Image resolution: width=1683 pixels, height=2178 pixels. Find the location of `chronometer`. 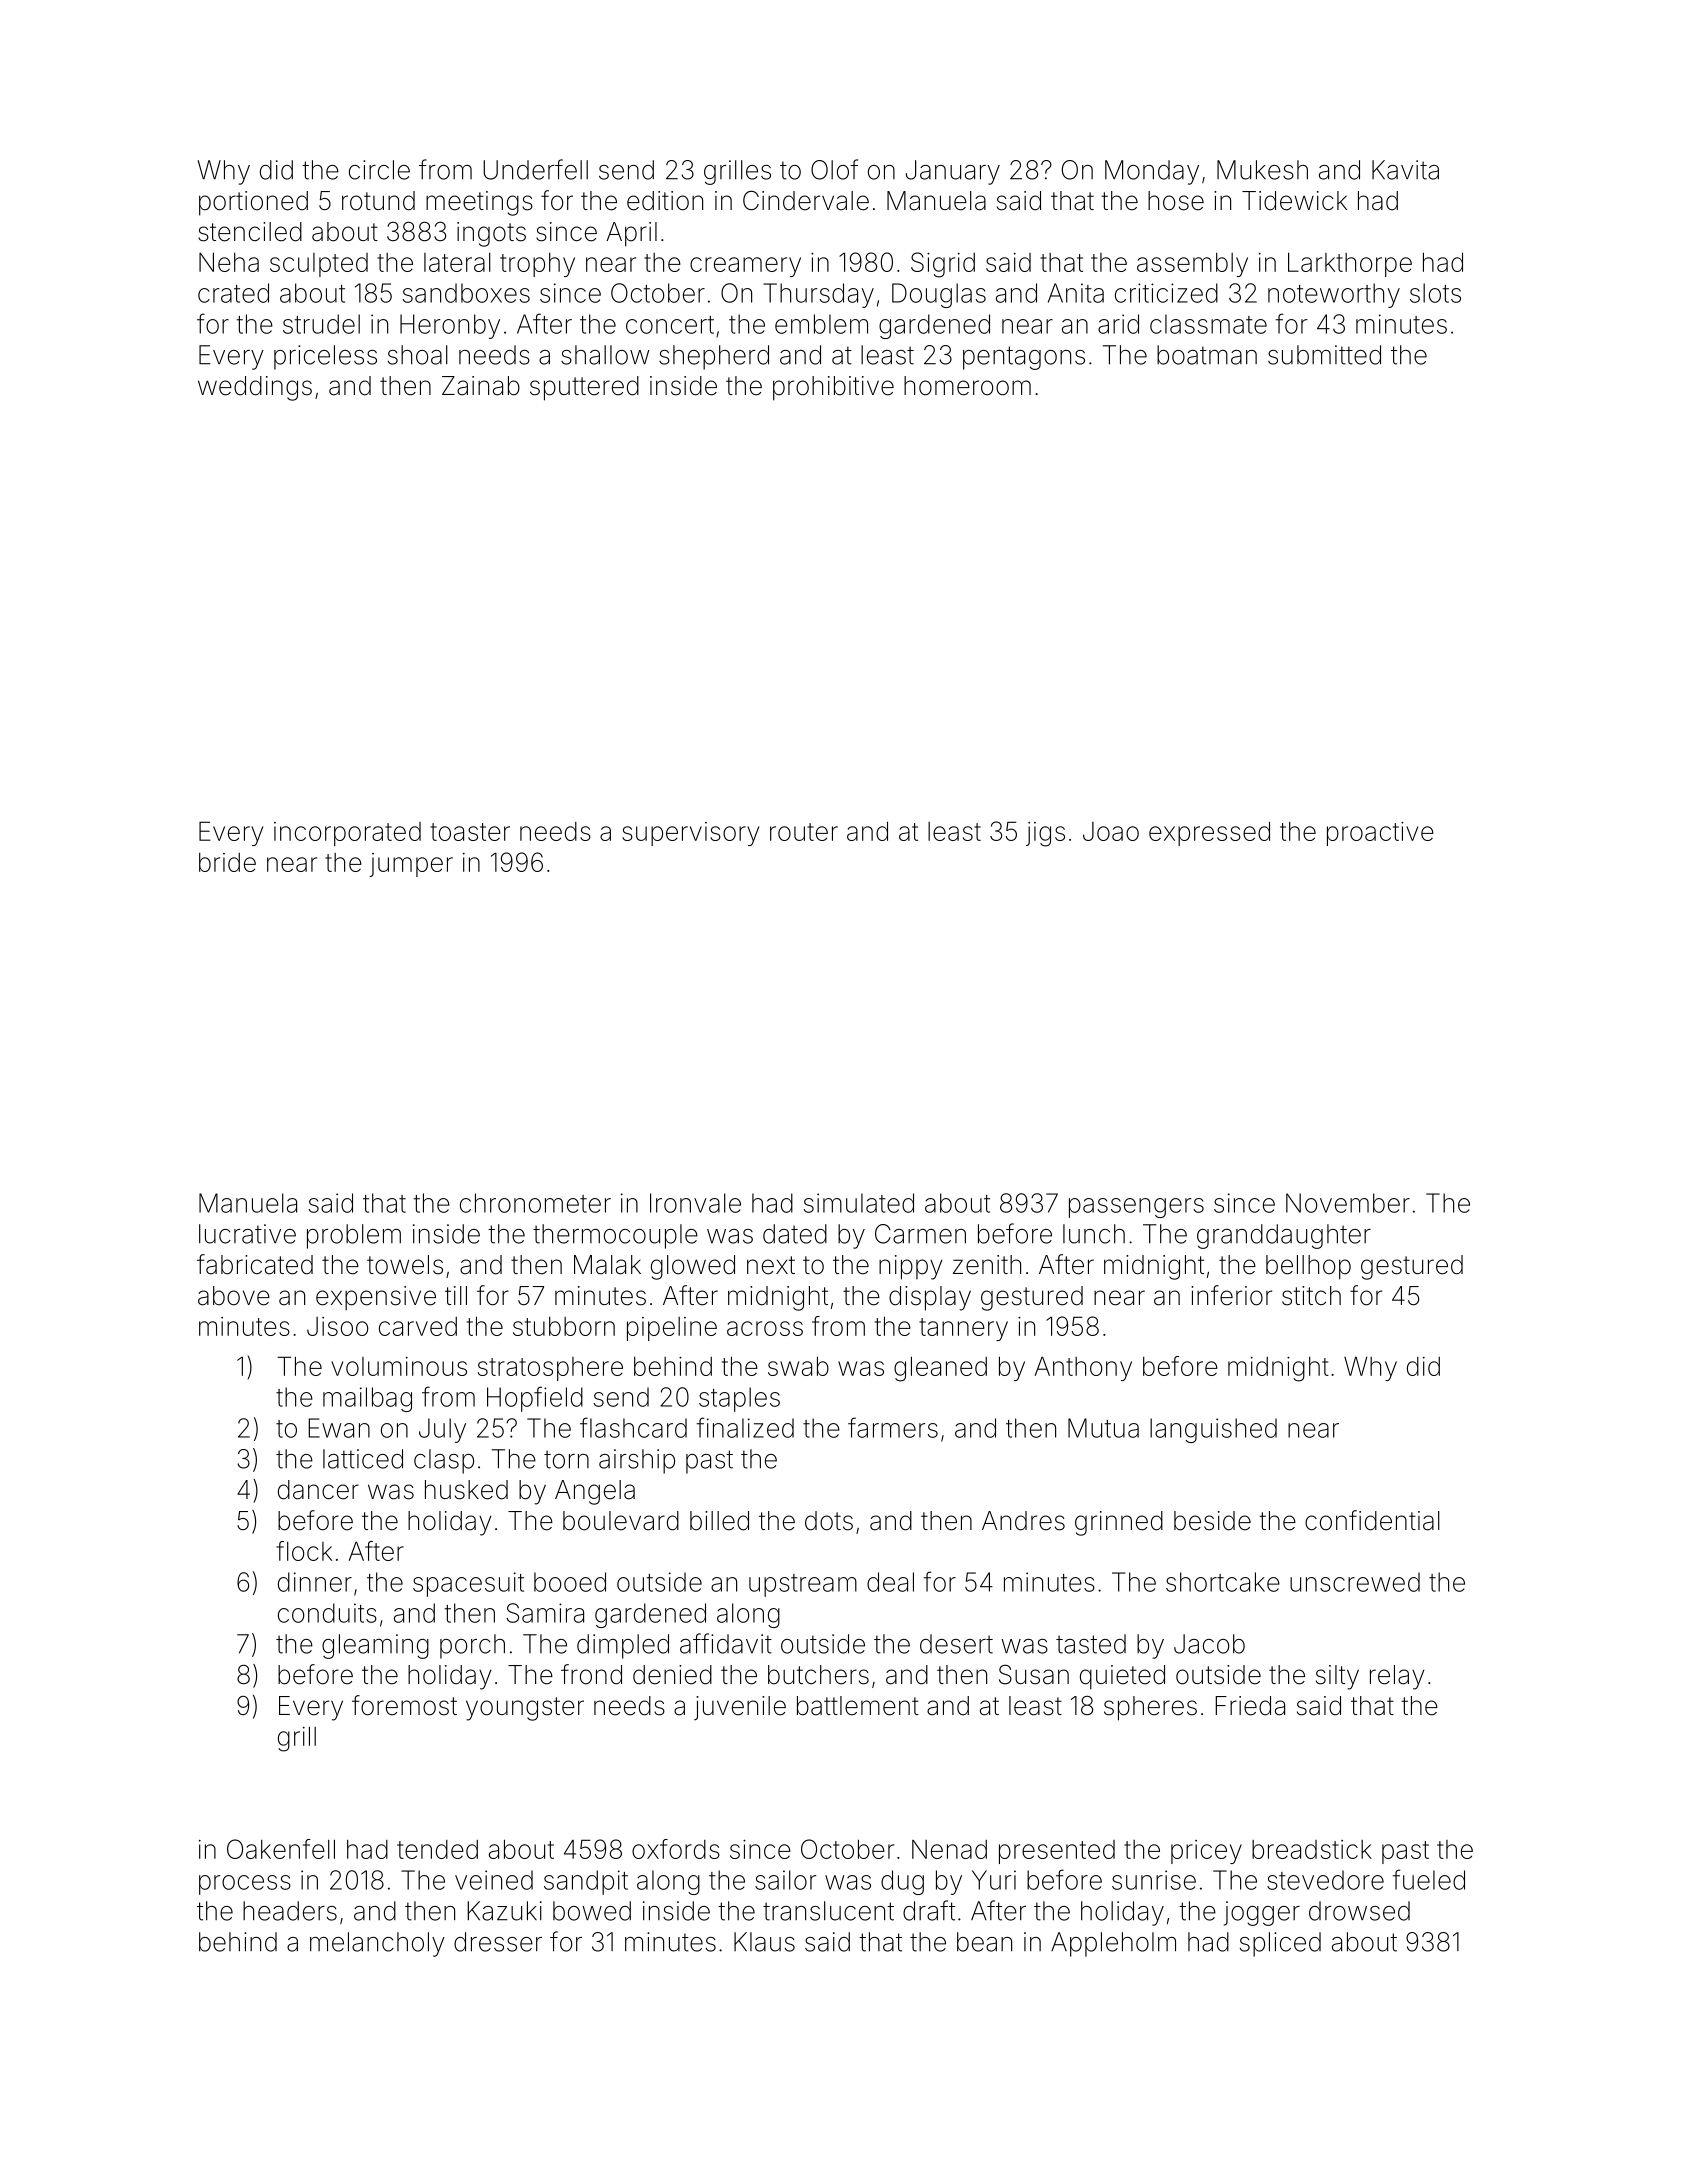

chronometer is located at coordinates (535, 1203).
